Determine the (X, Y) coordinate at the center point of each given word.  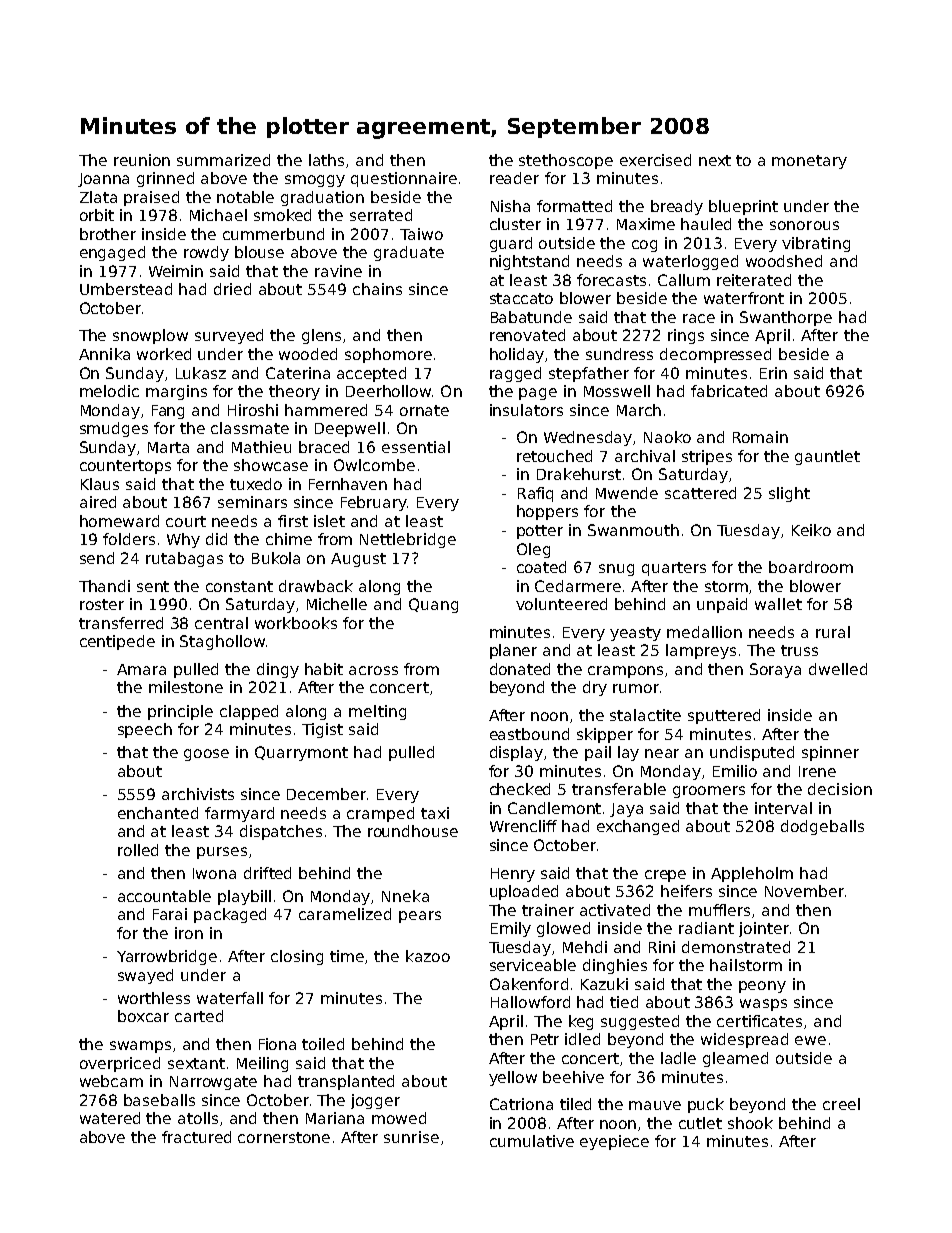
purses (222, 853)
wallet (778, 604)
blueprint (743, 207)
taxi (435, 813)
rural (833, 632)
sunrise (411, 1137)
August (358, 560)
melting (377, 712)
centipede (117, 642)
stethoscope (566, 161)
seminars (252, 502)
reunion (142, 160)
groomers (709, 792)
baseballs (159, 1100)
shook (750, 1123)
